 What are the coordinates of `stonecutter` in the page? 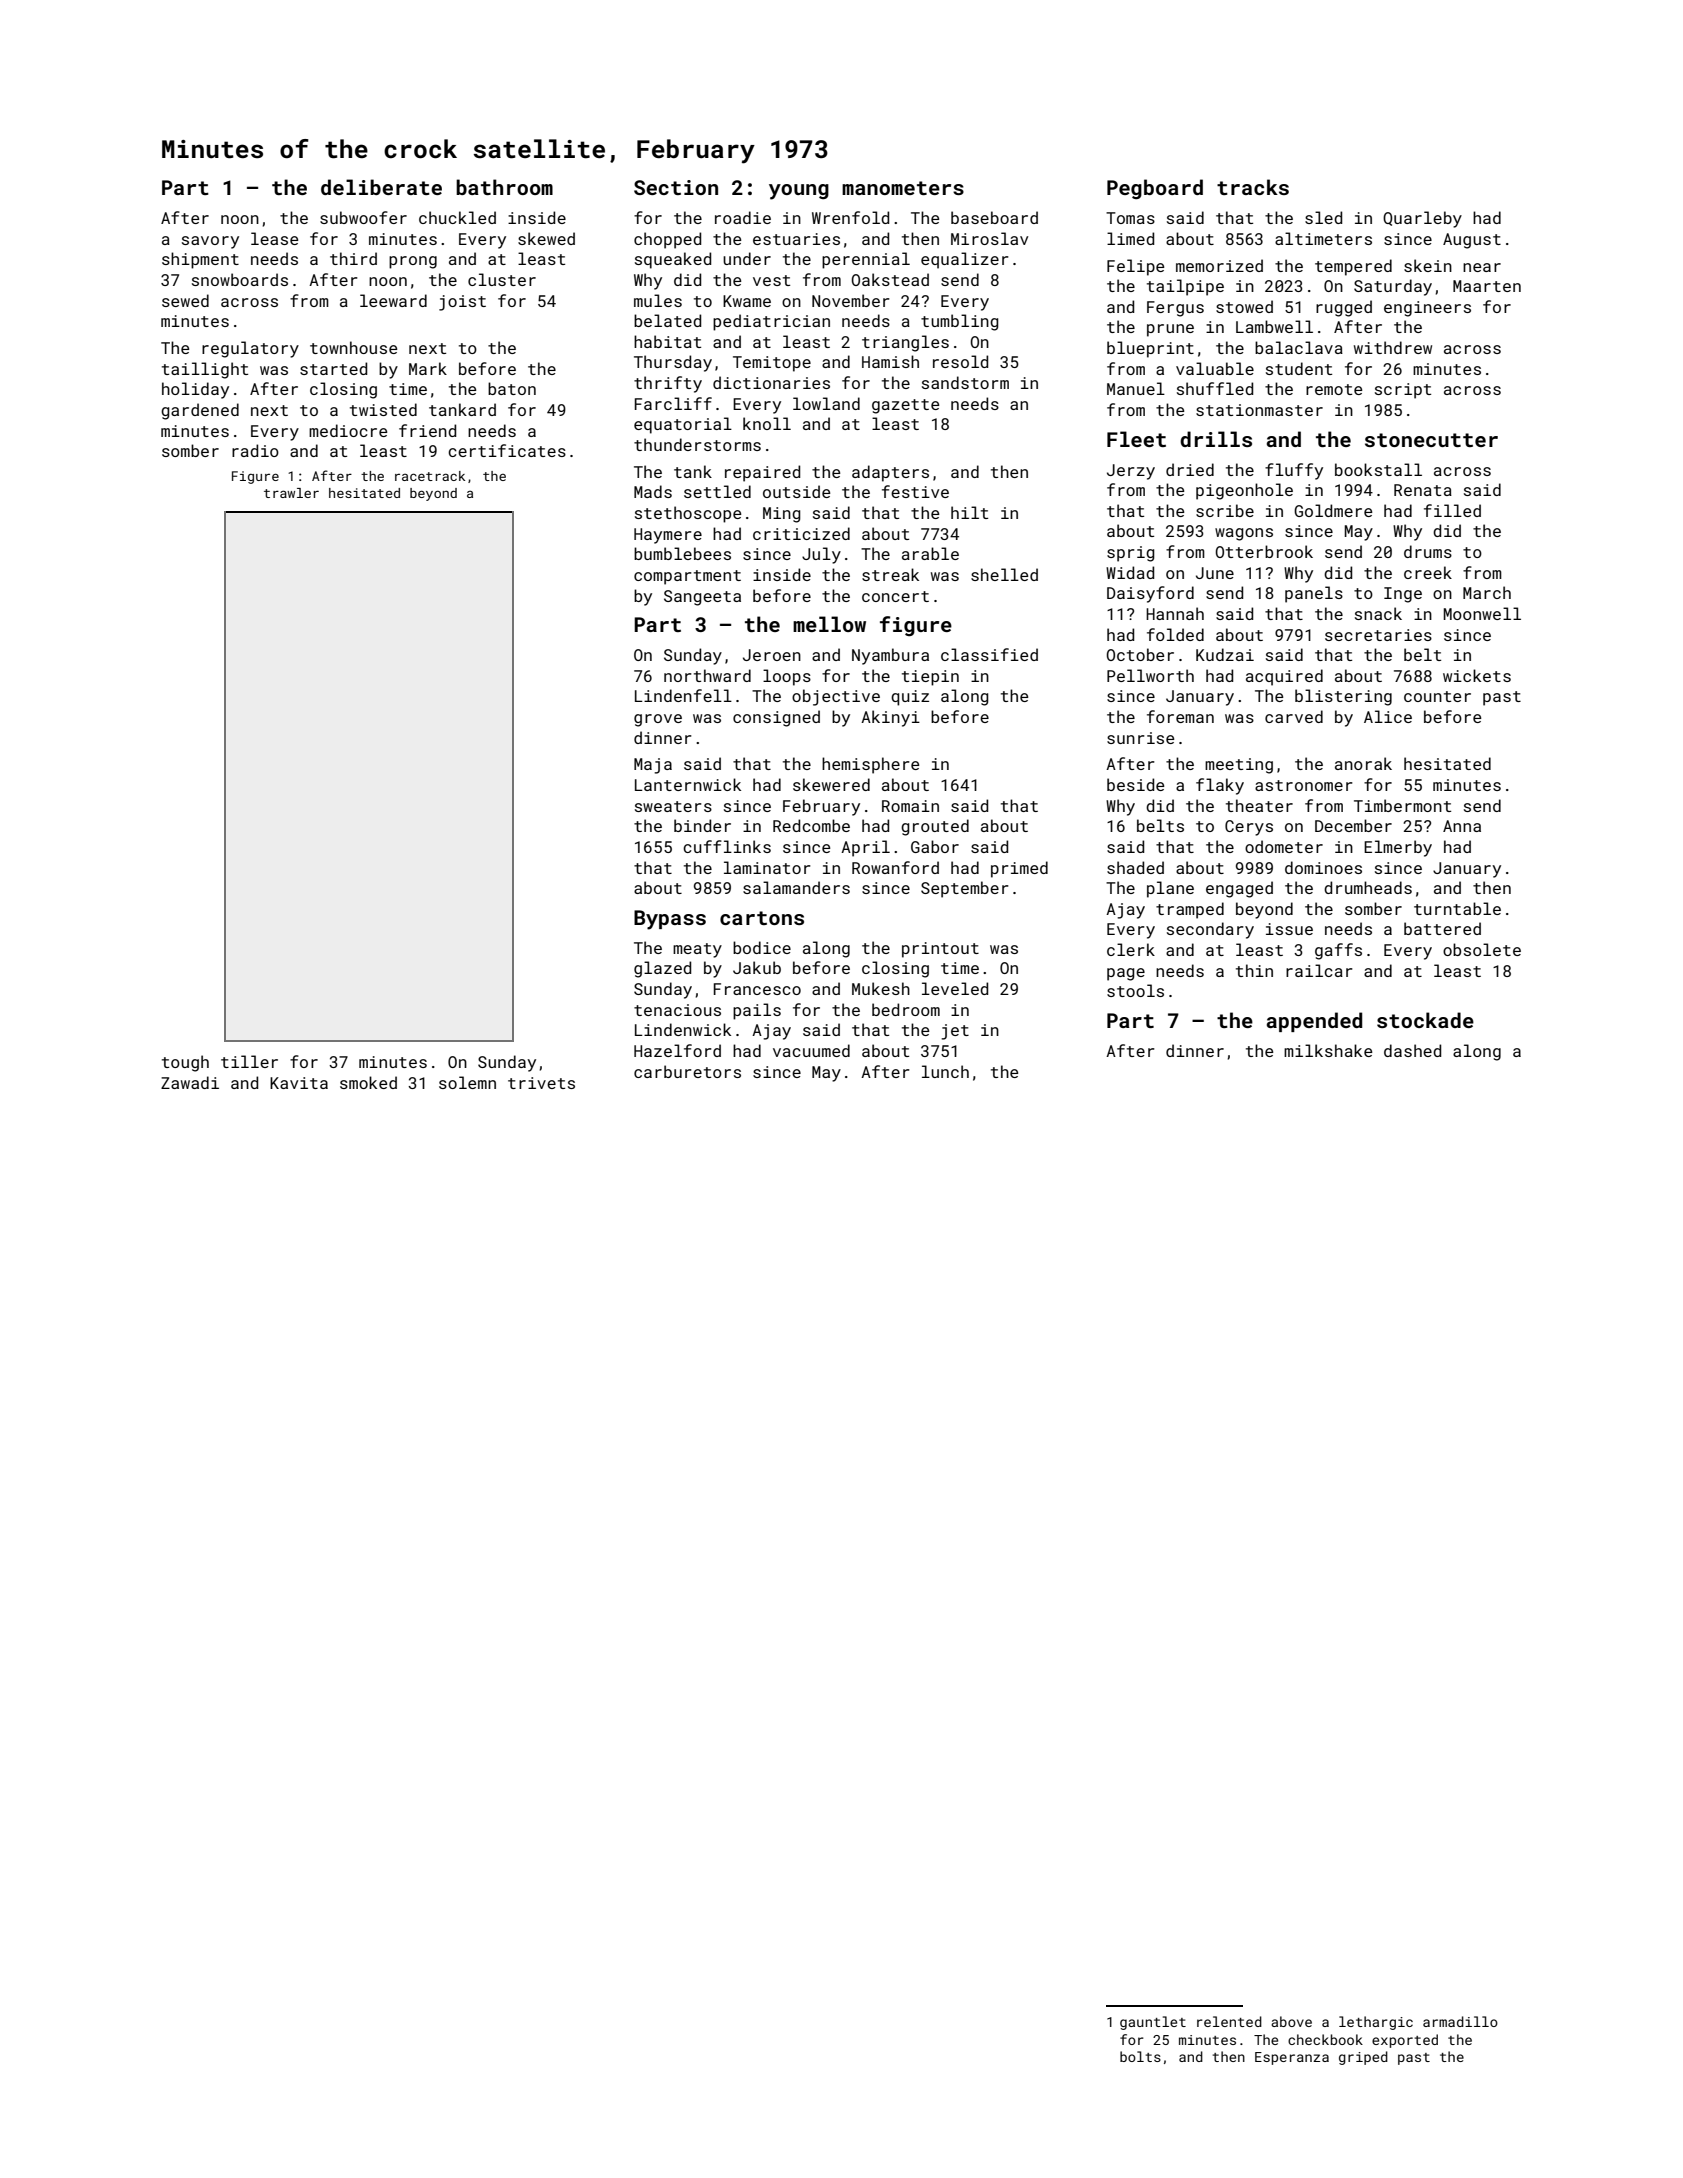 It's located at (1431, 440).
